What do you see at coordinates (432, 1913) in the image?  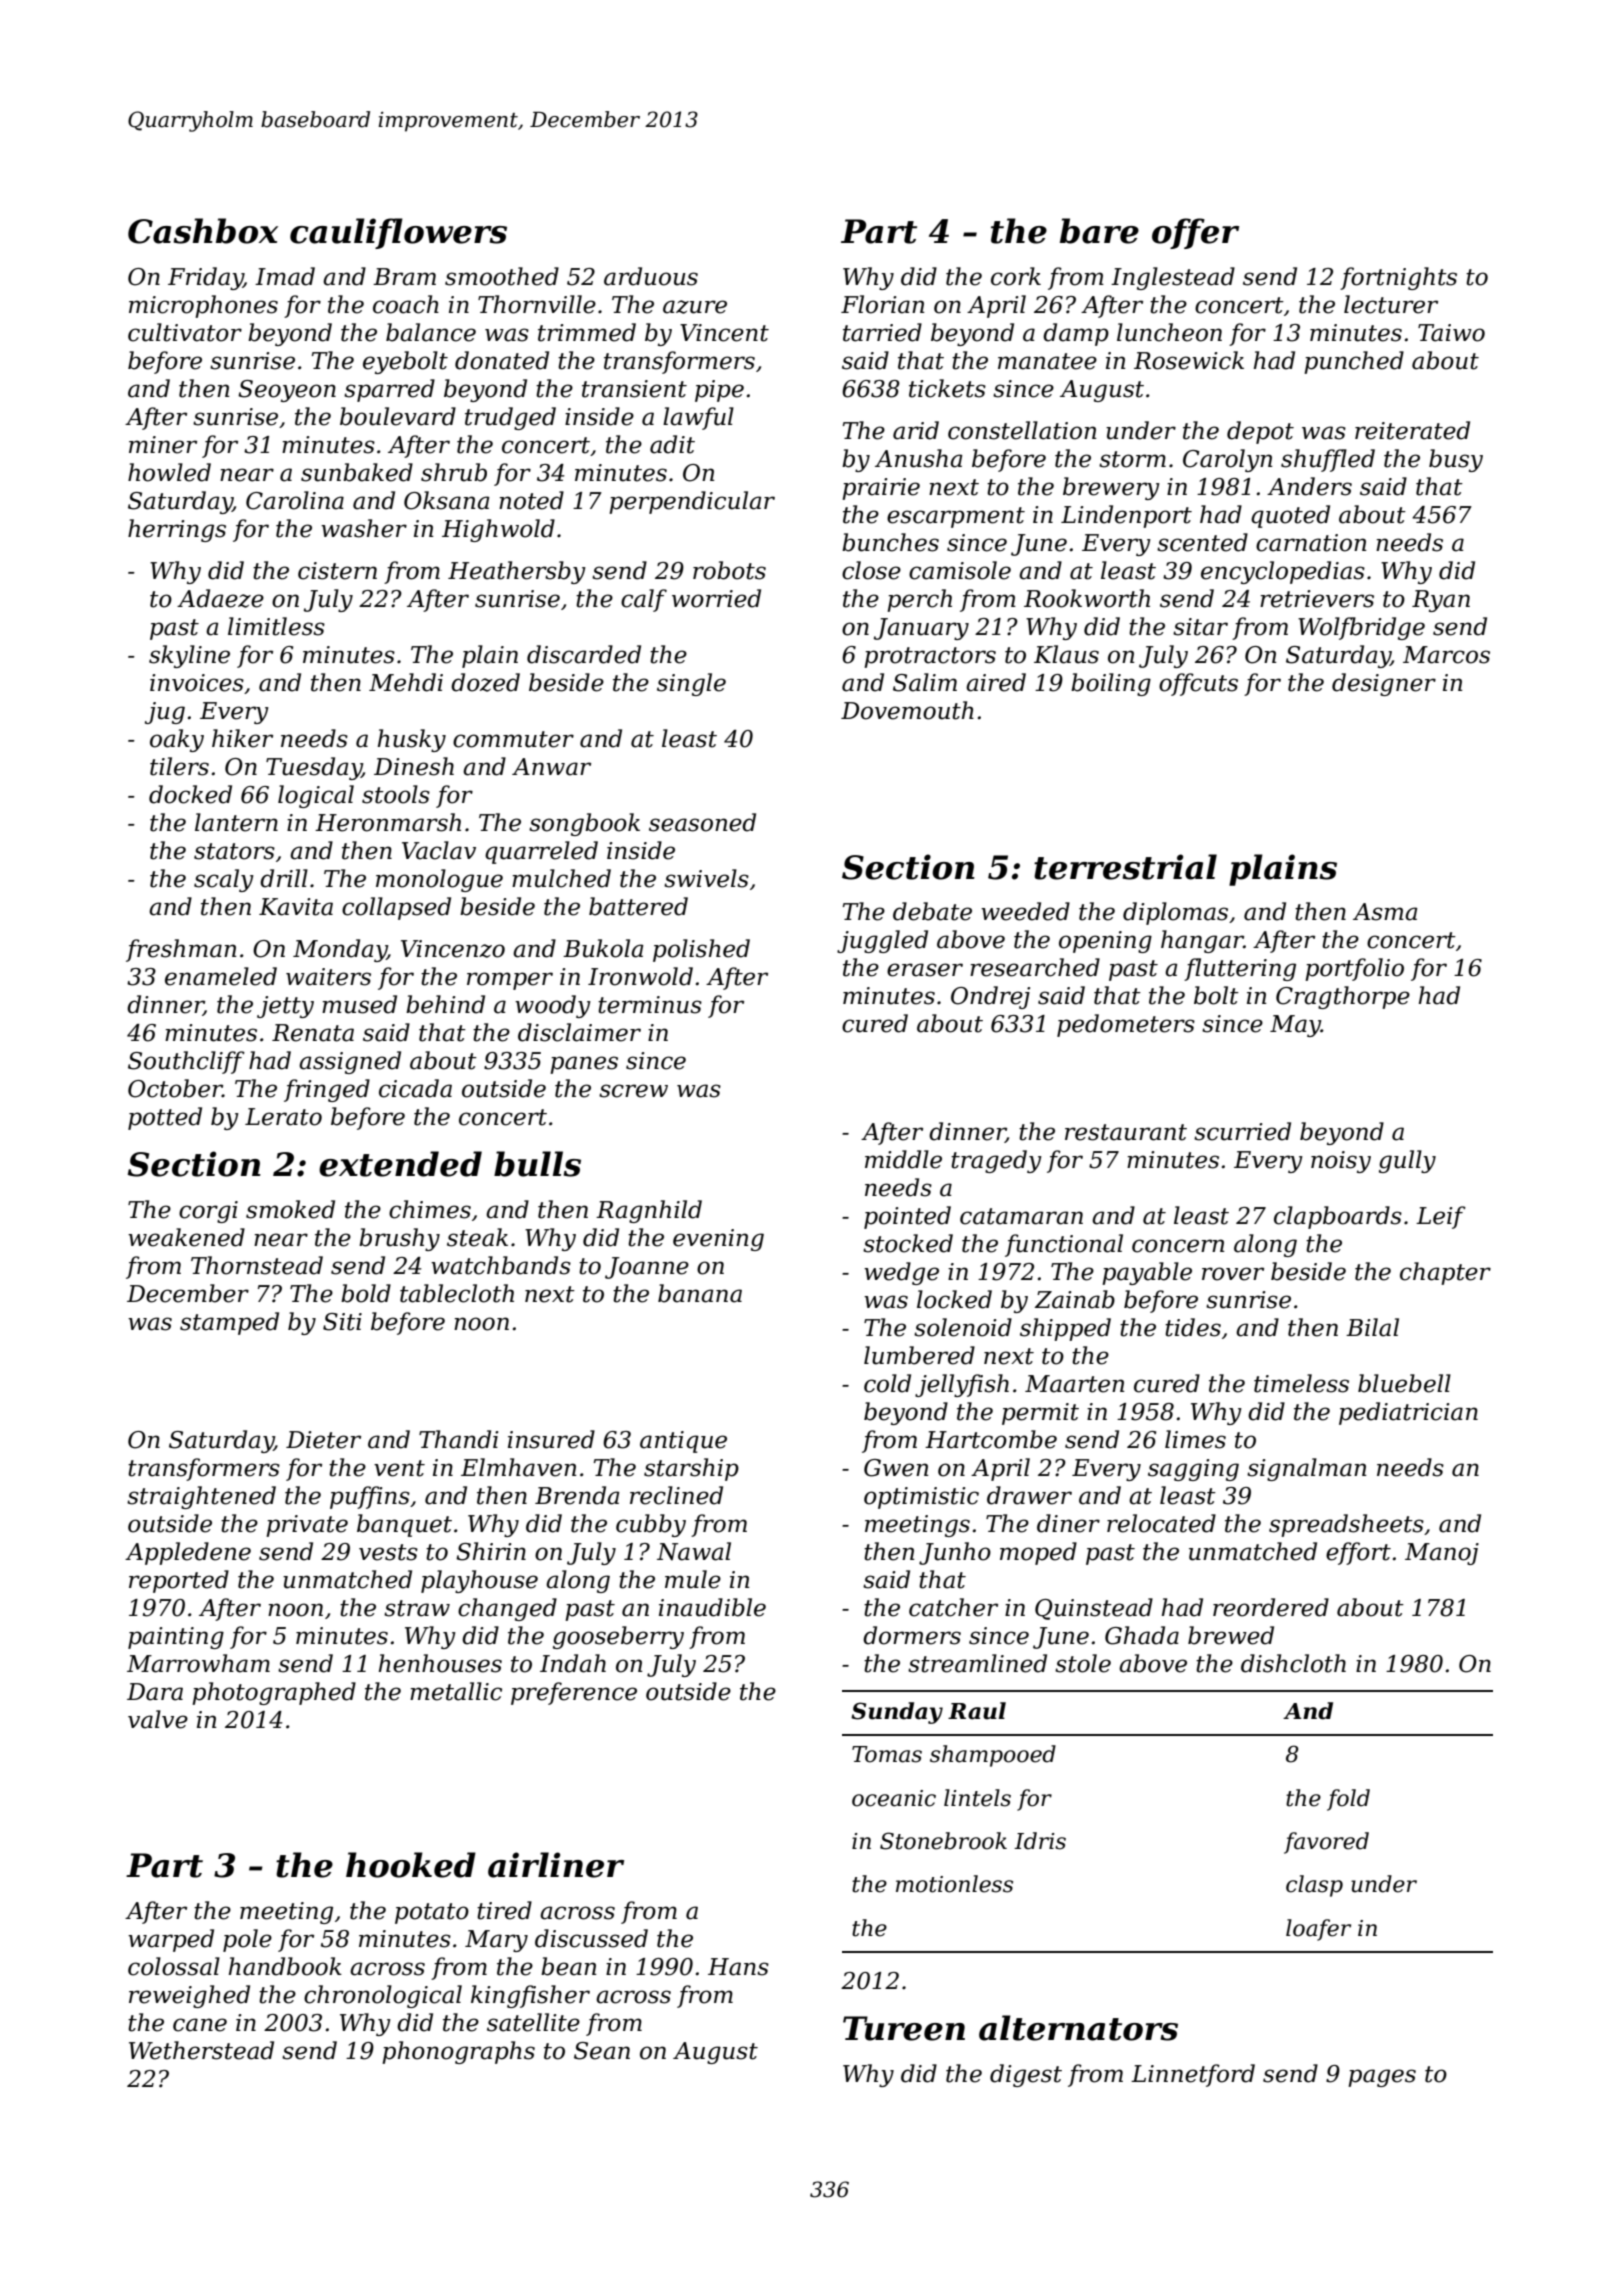 I see `potato` at bounding box center [432, 1913].
